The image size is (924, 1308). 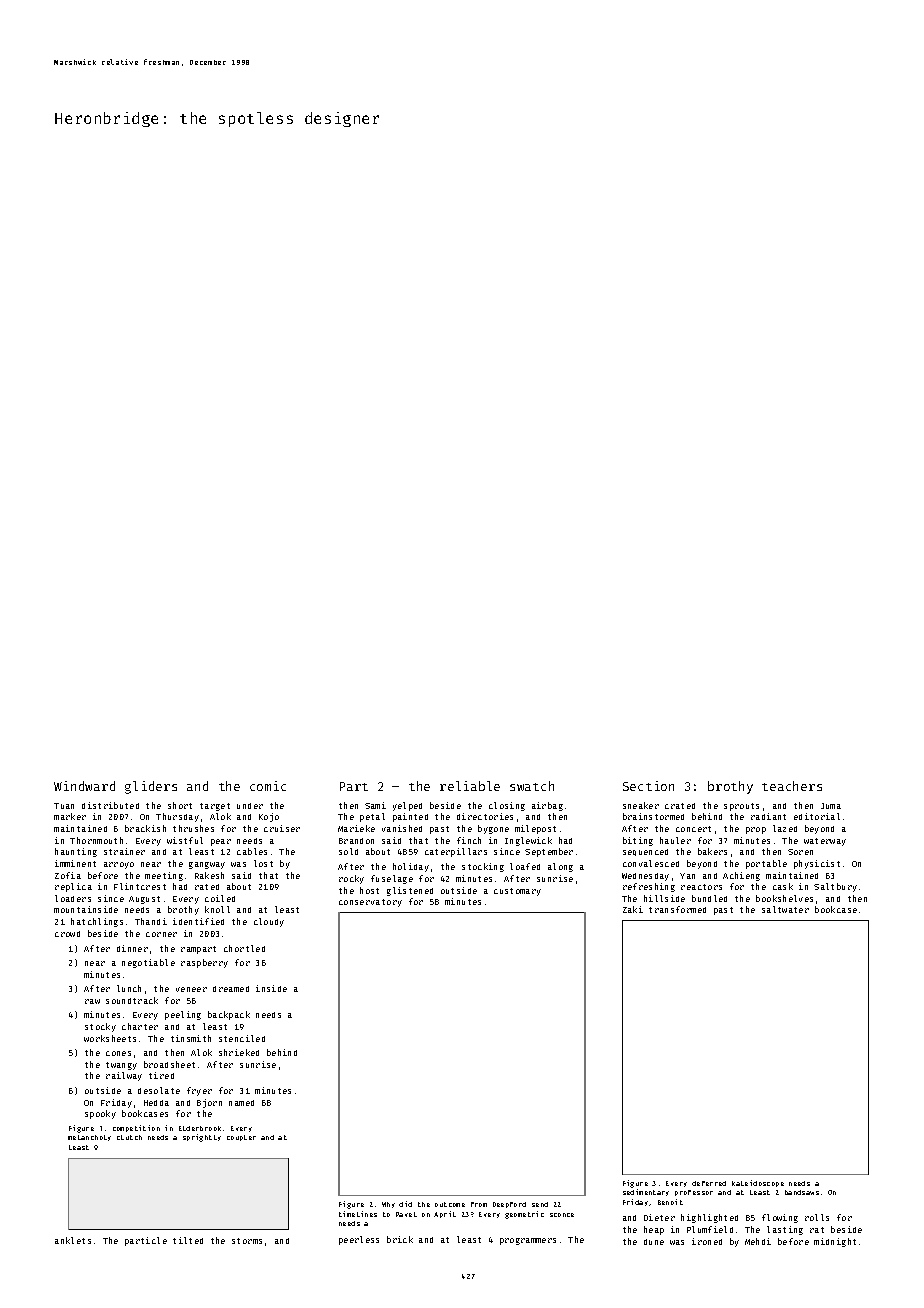 I want to click on worksheets, so click(x=110, y=1038).
